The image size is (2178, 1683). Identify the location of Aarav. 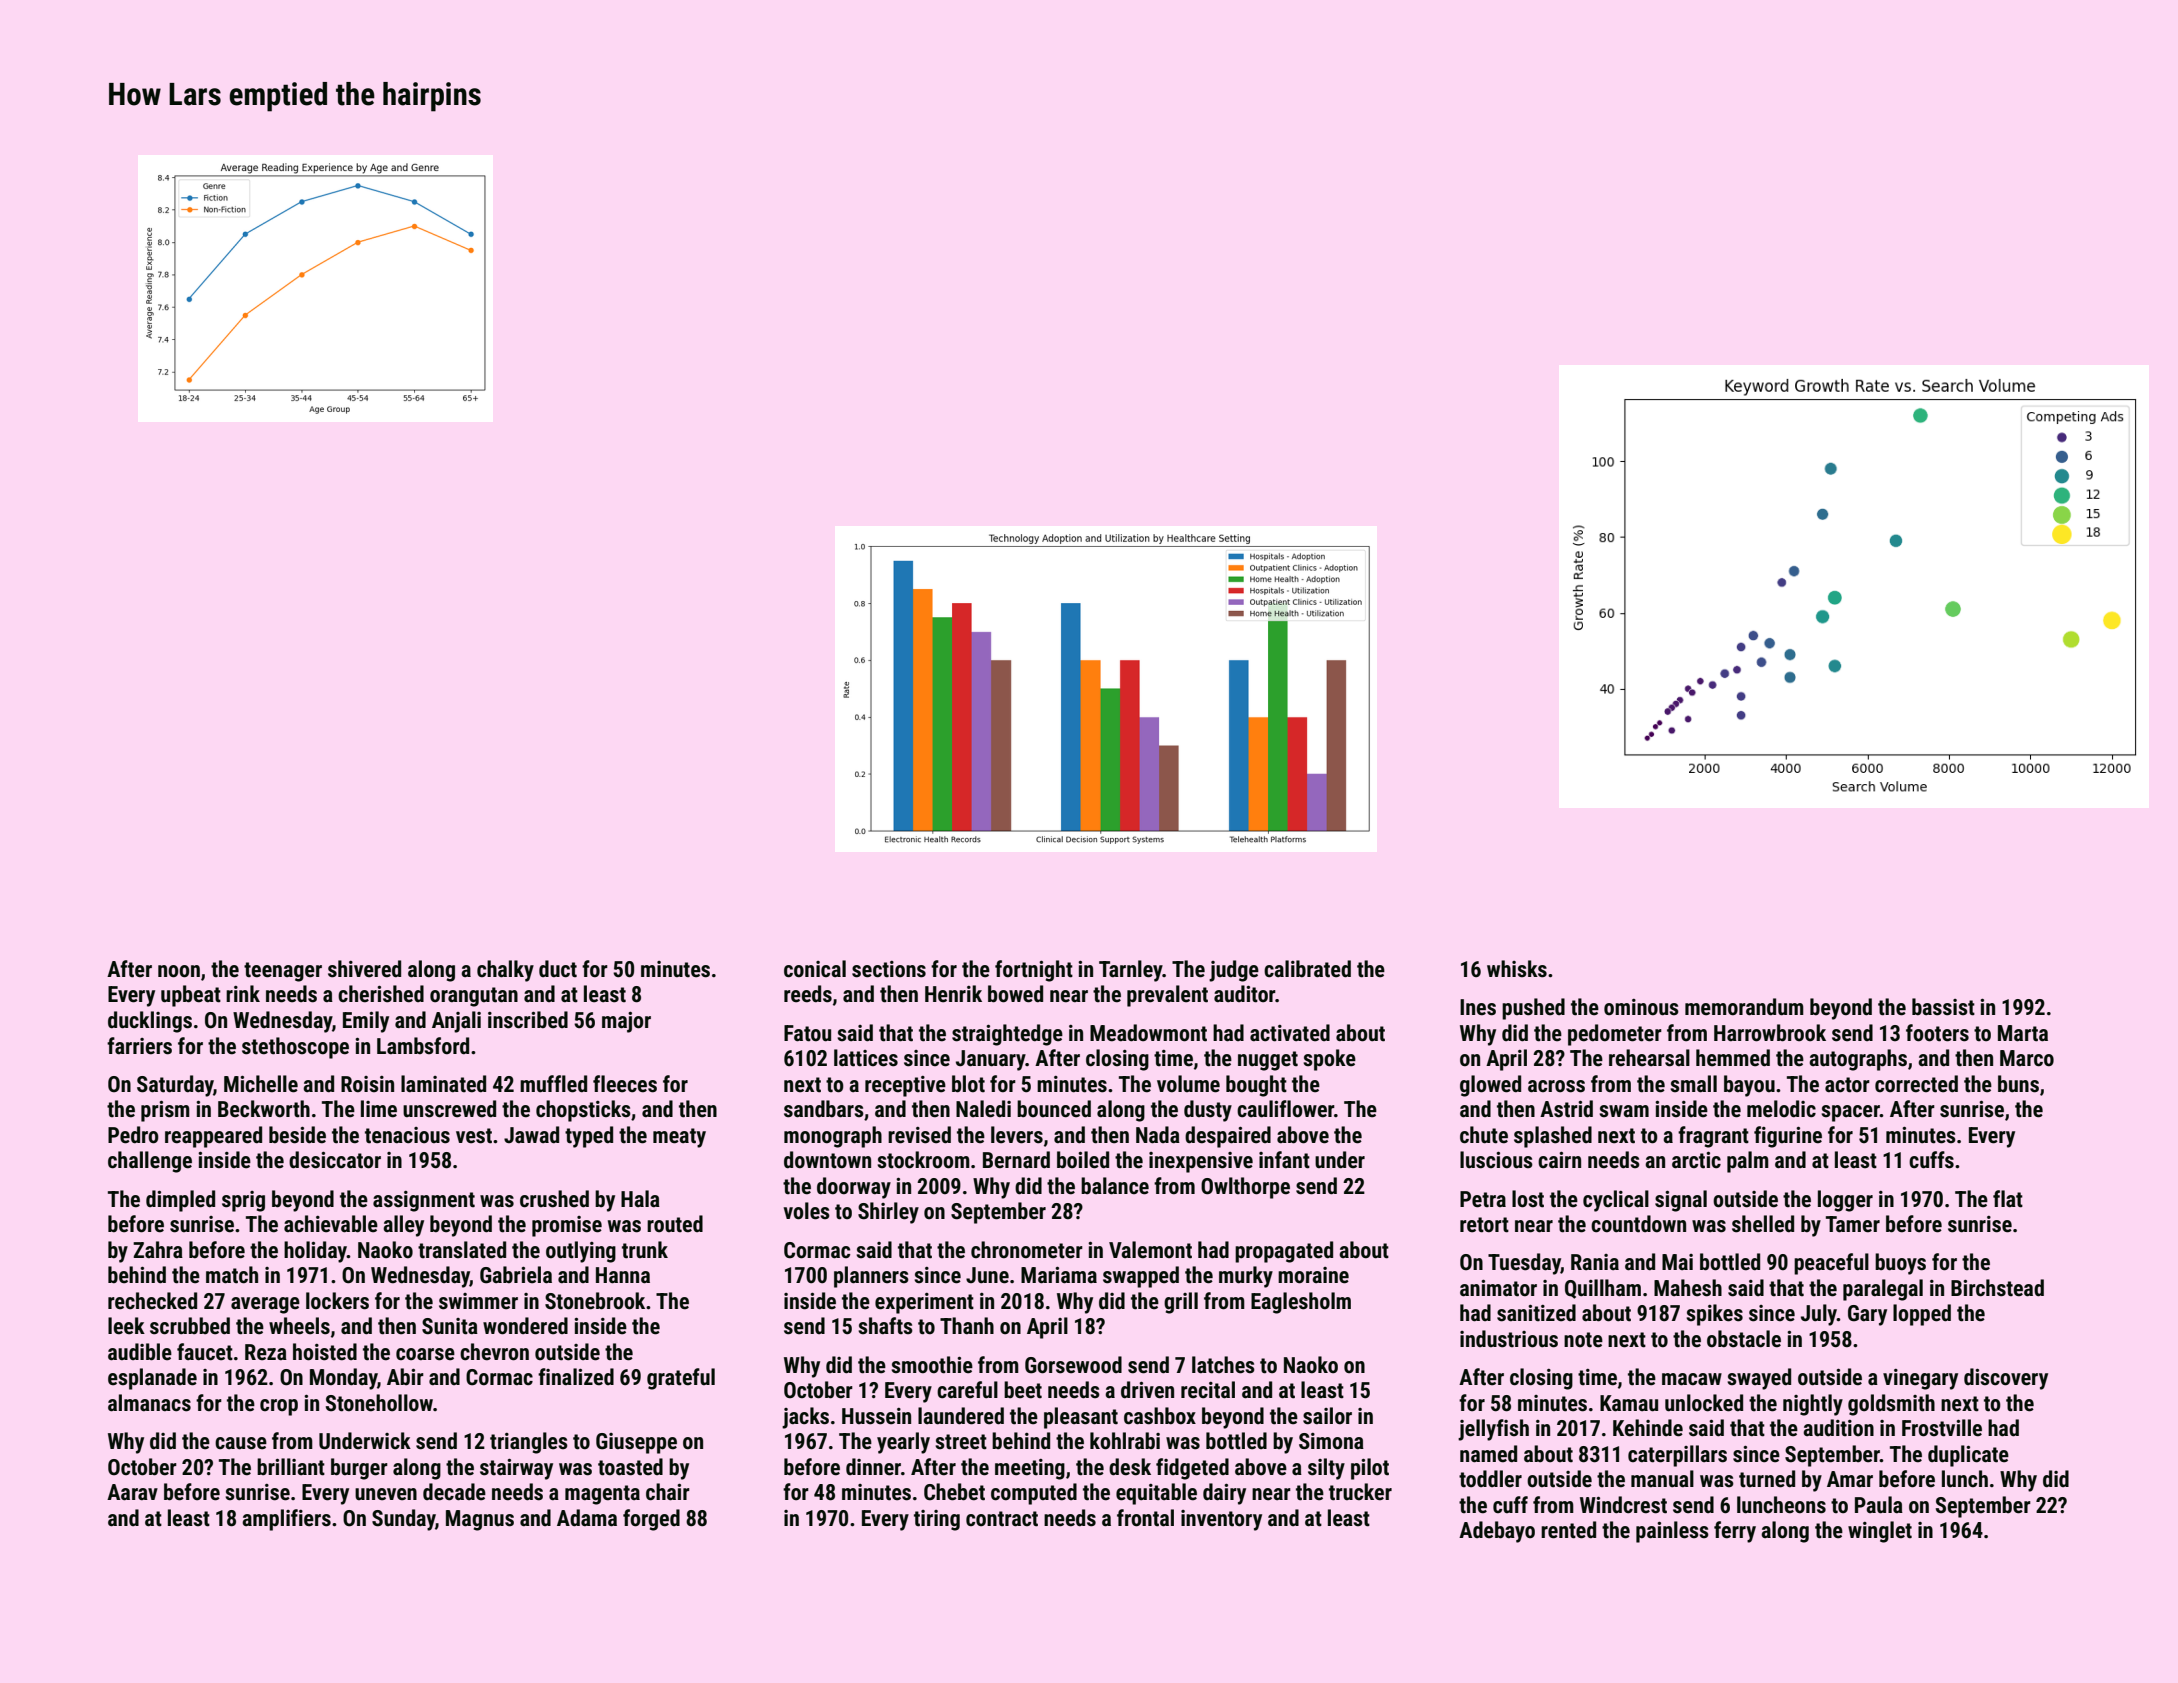
(132, 1492).
